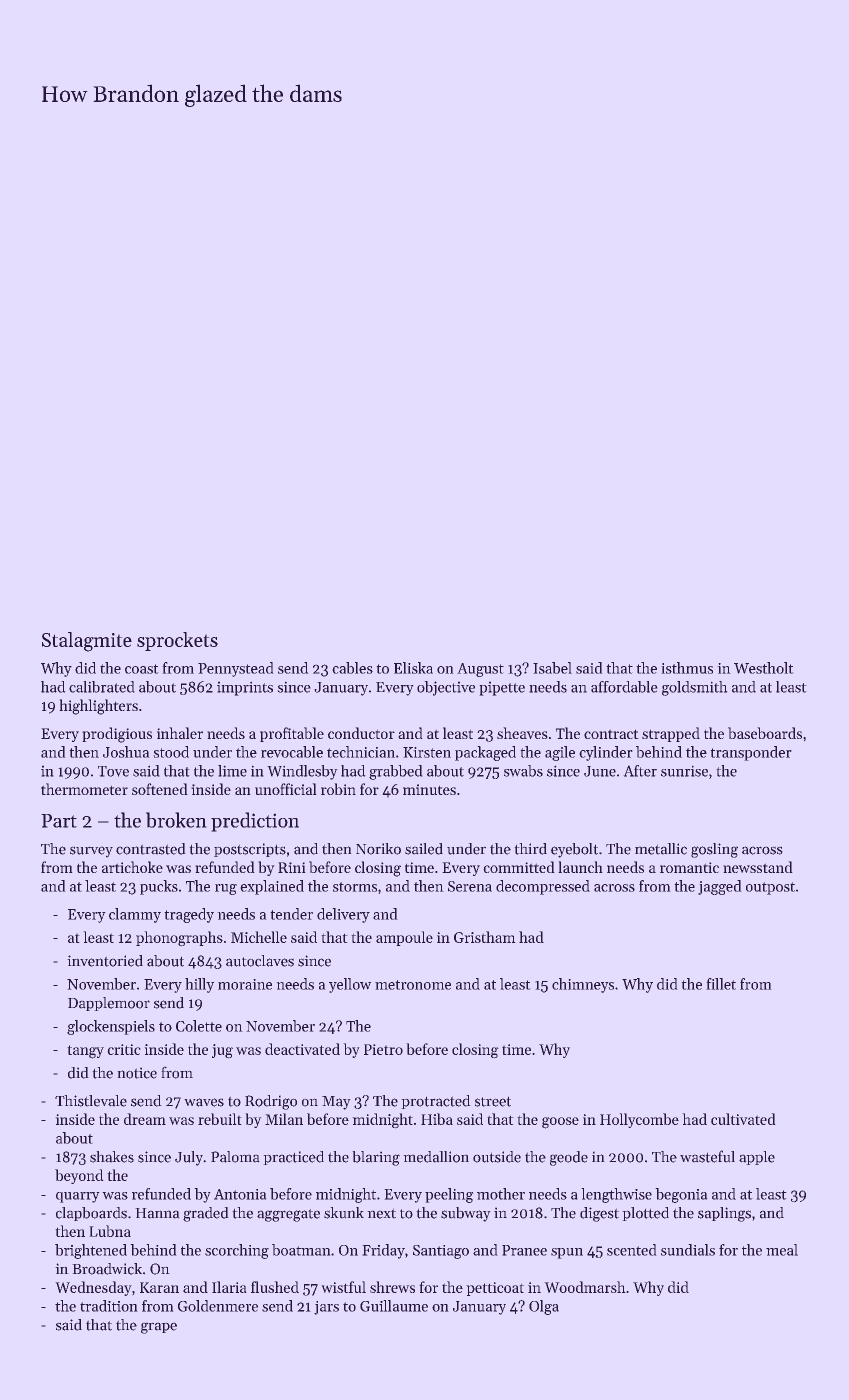  I want to click on glockenspiels, so click(111, 1027).
